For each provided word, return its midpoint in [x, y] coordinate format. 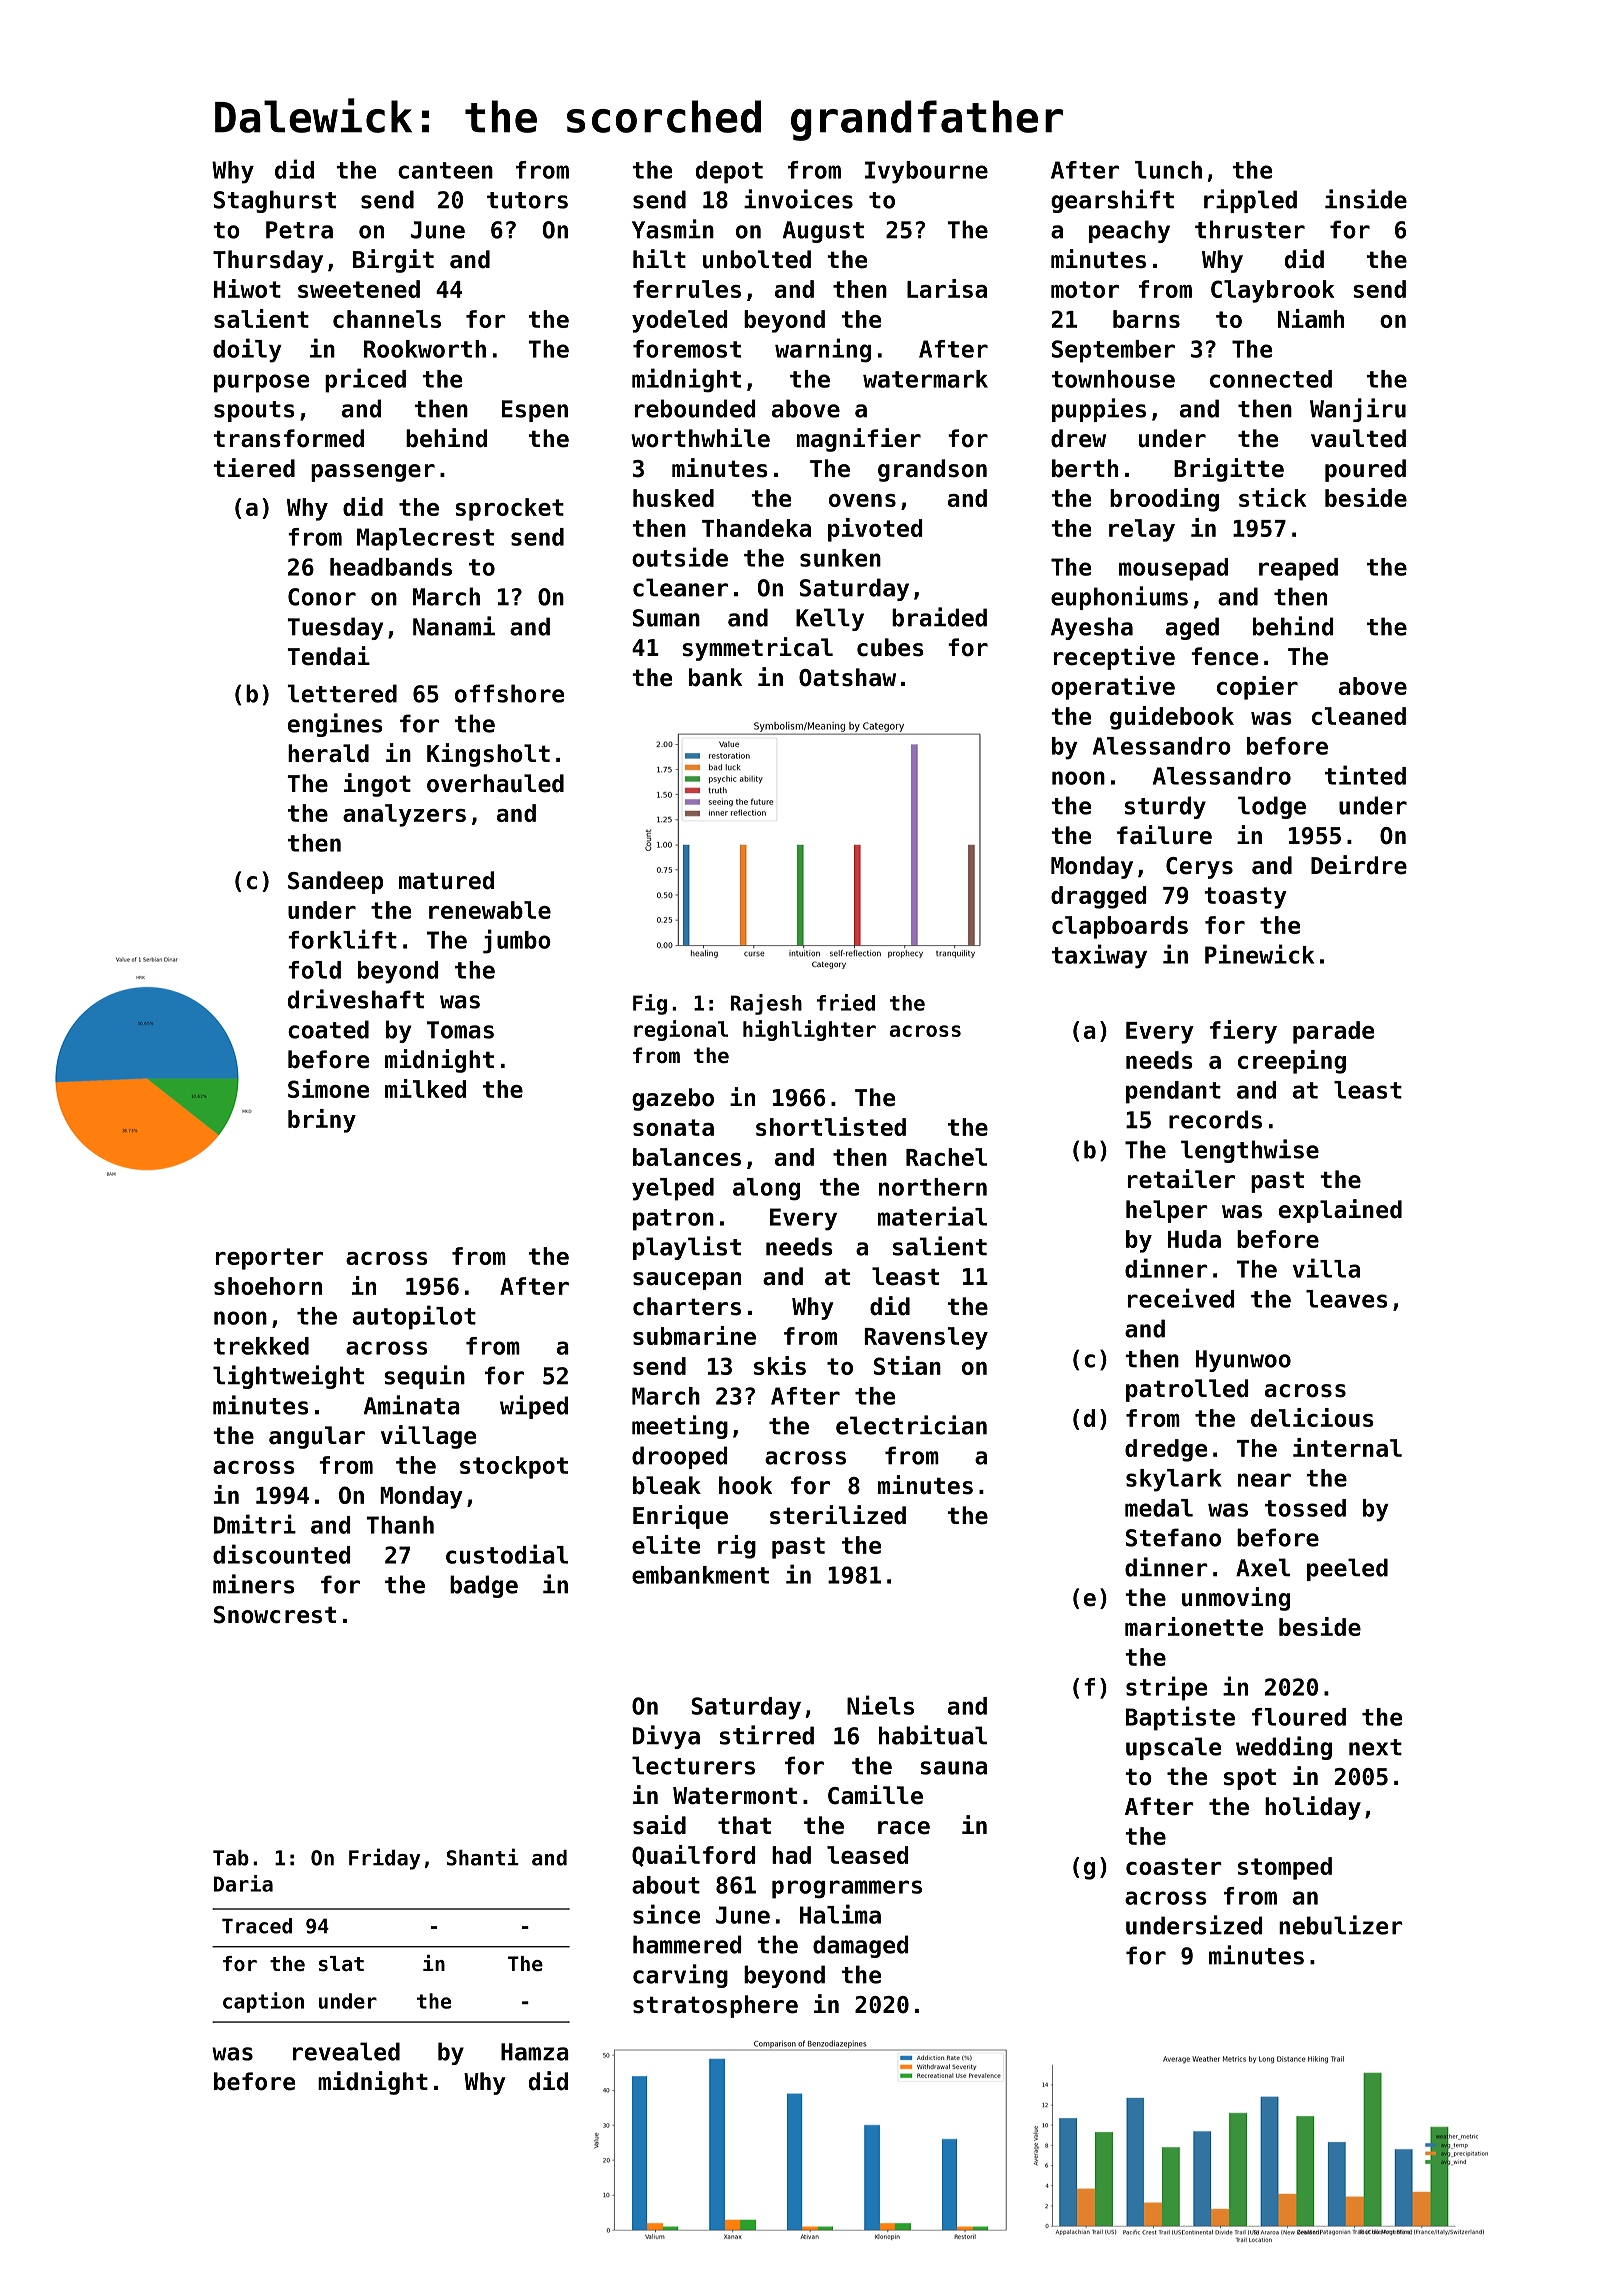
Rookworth [425, 349]
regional [681, 1030]
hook [745, 1485]
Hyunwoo [1243, 1361]
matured [446, 880]
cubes [890, 647]
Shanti [483, 1857]
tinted [1365, 775]
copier [1257, 688]
